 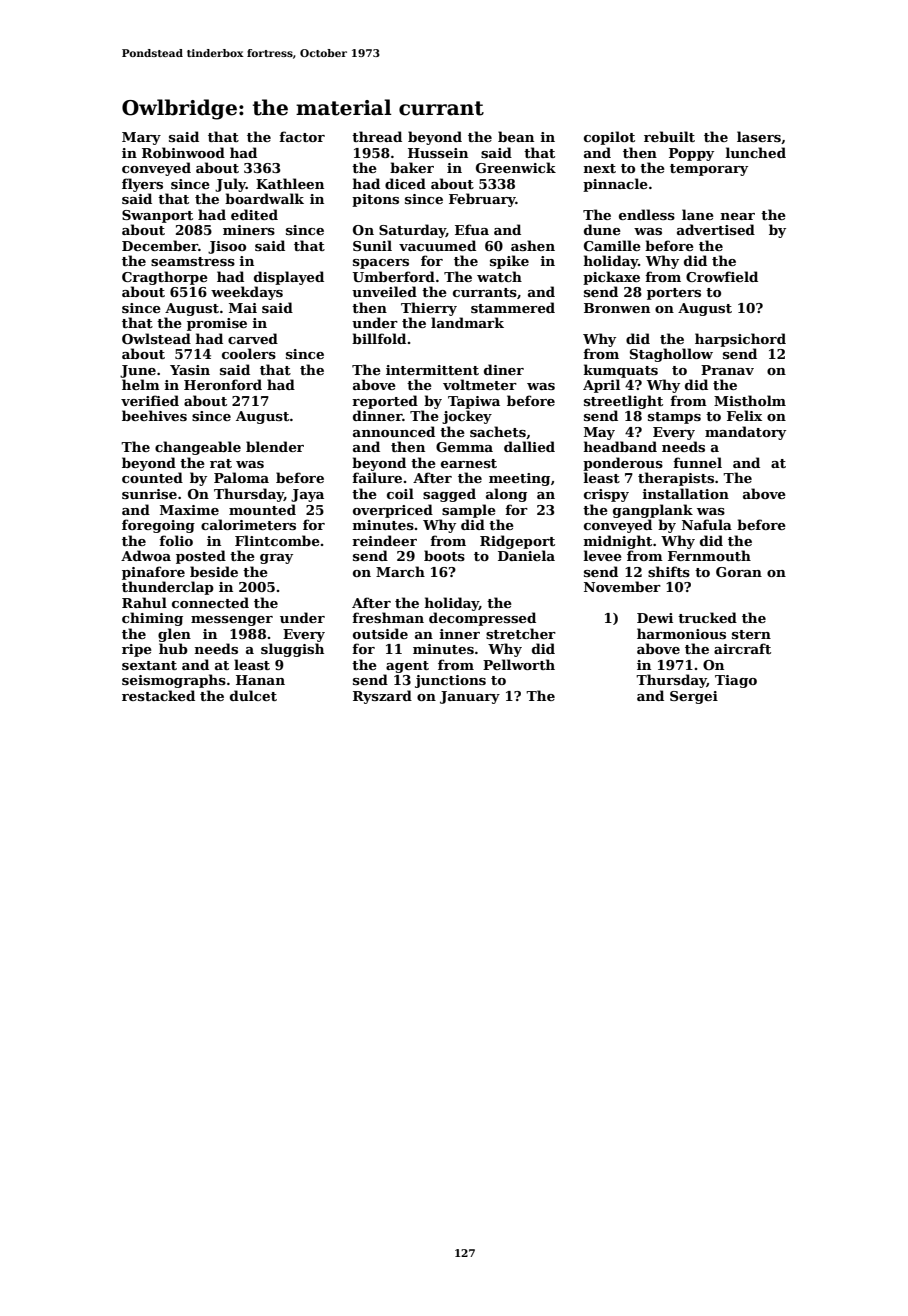 I want to click on dulcet, so click(x=253, y=695).
